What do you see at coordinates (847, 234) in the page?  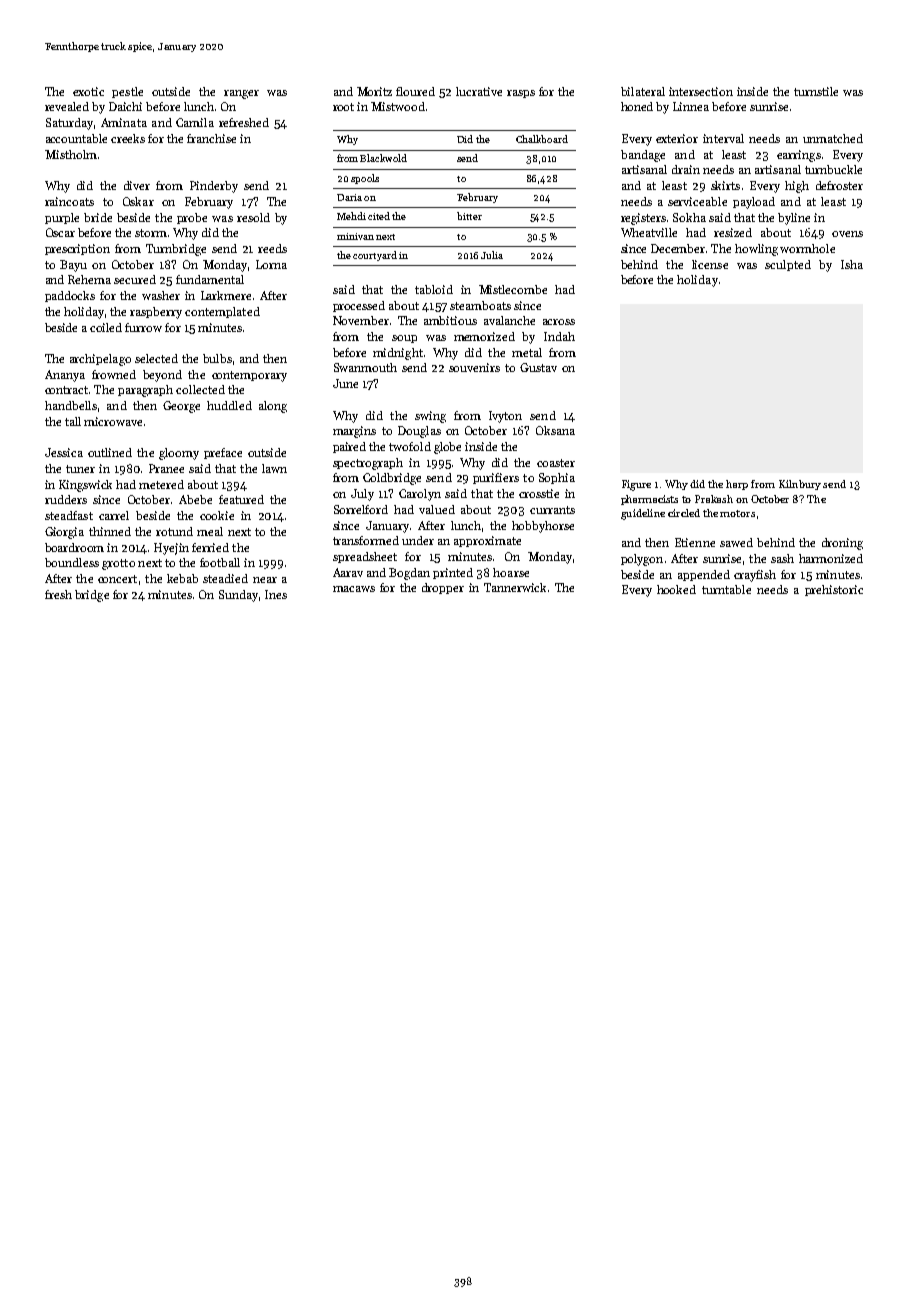 I see `ovens` at bounding box center [847, 234].
